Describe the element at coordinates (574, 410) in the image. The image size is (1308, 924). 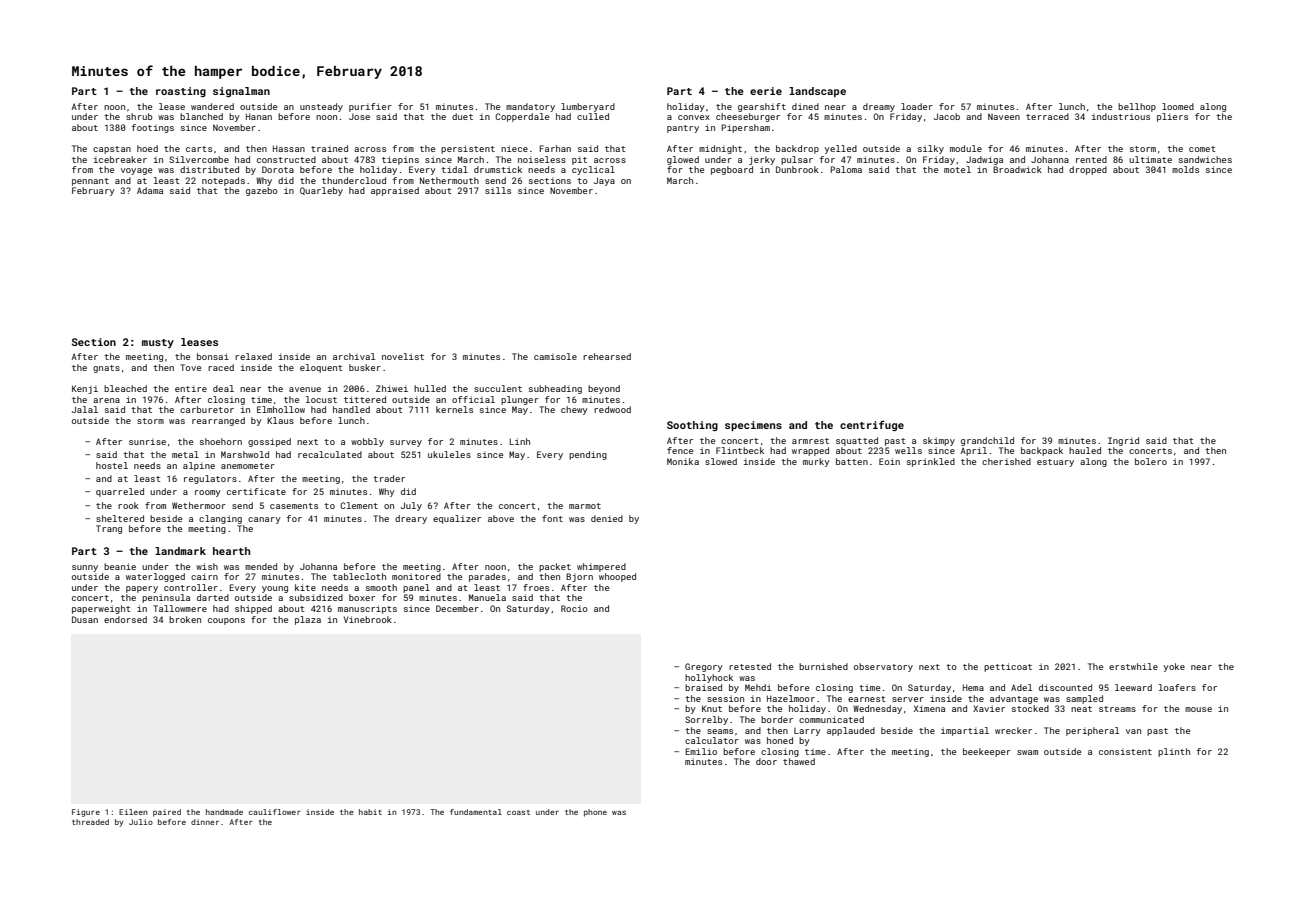
I see `chewy` at that location.
